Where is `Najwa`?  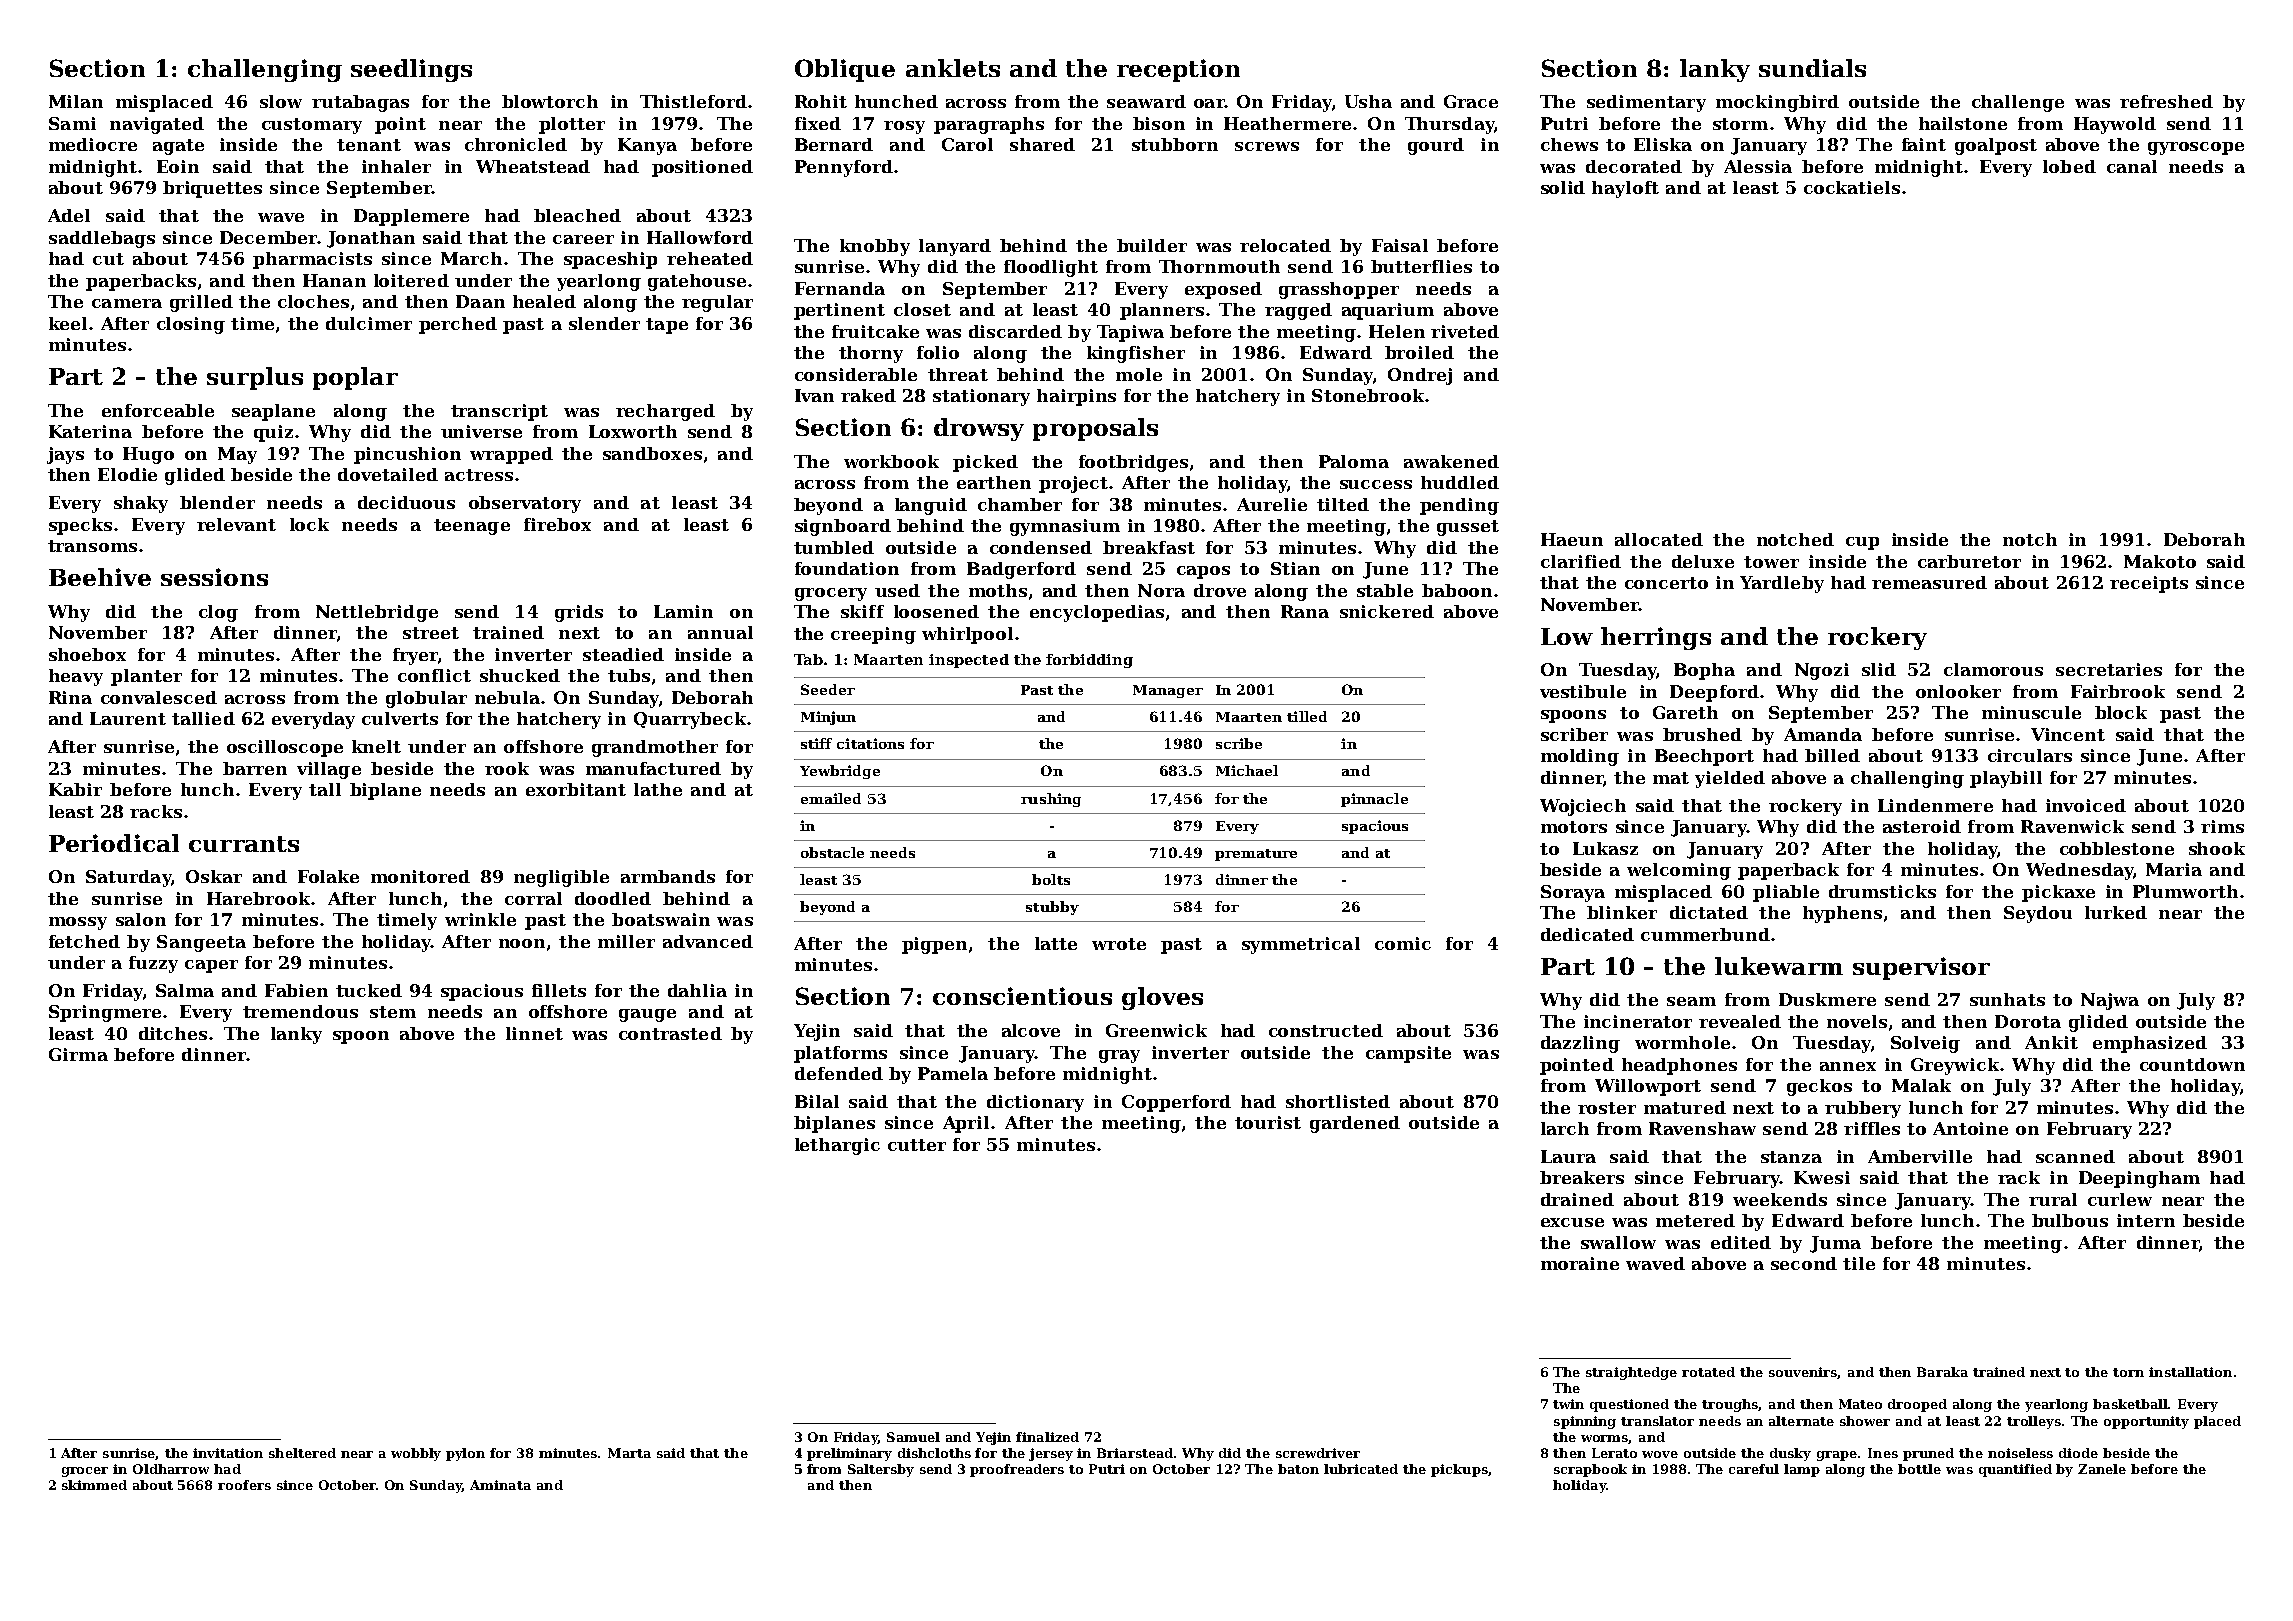 Najwa is located at coordinates (2110, 1001).
